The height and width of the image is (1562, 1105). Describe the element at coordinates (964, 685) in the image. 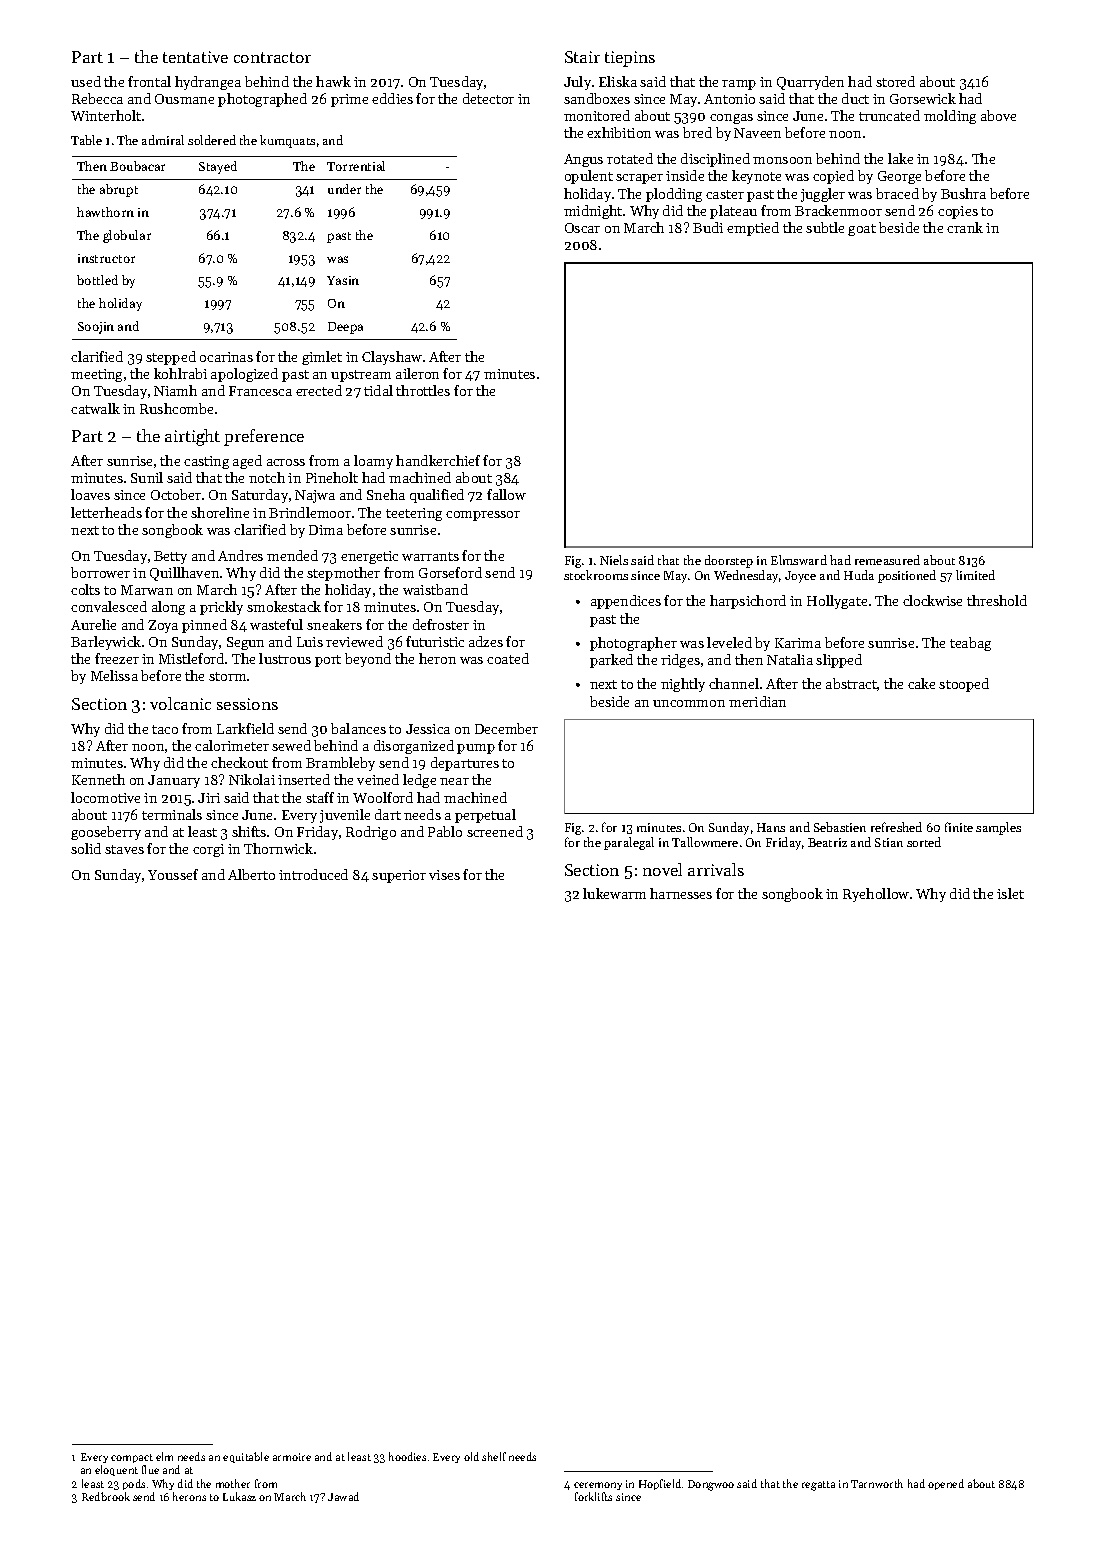

I see `stooped` at that location.
